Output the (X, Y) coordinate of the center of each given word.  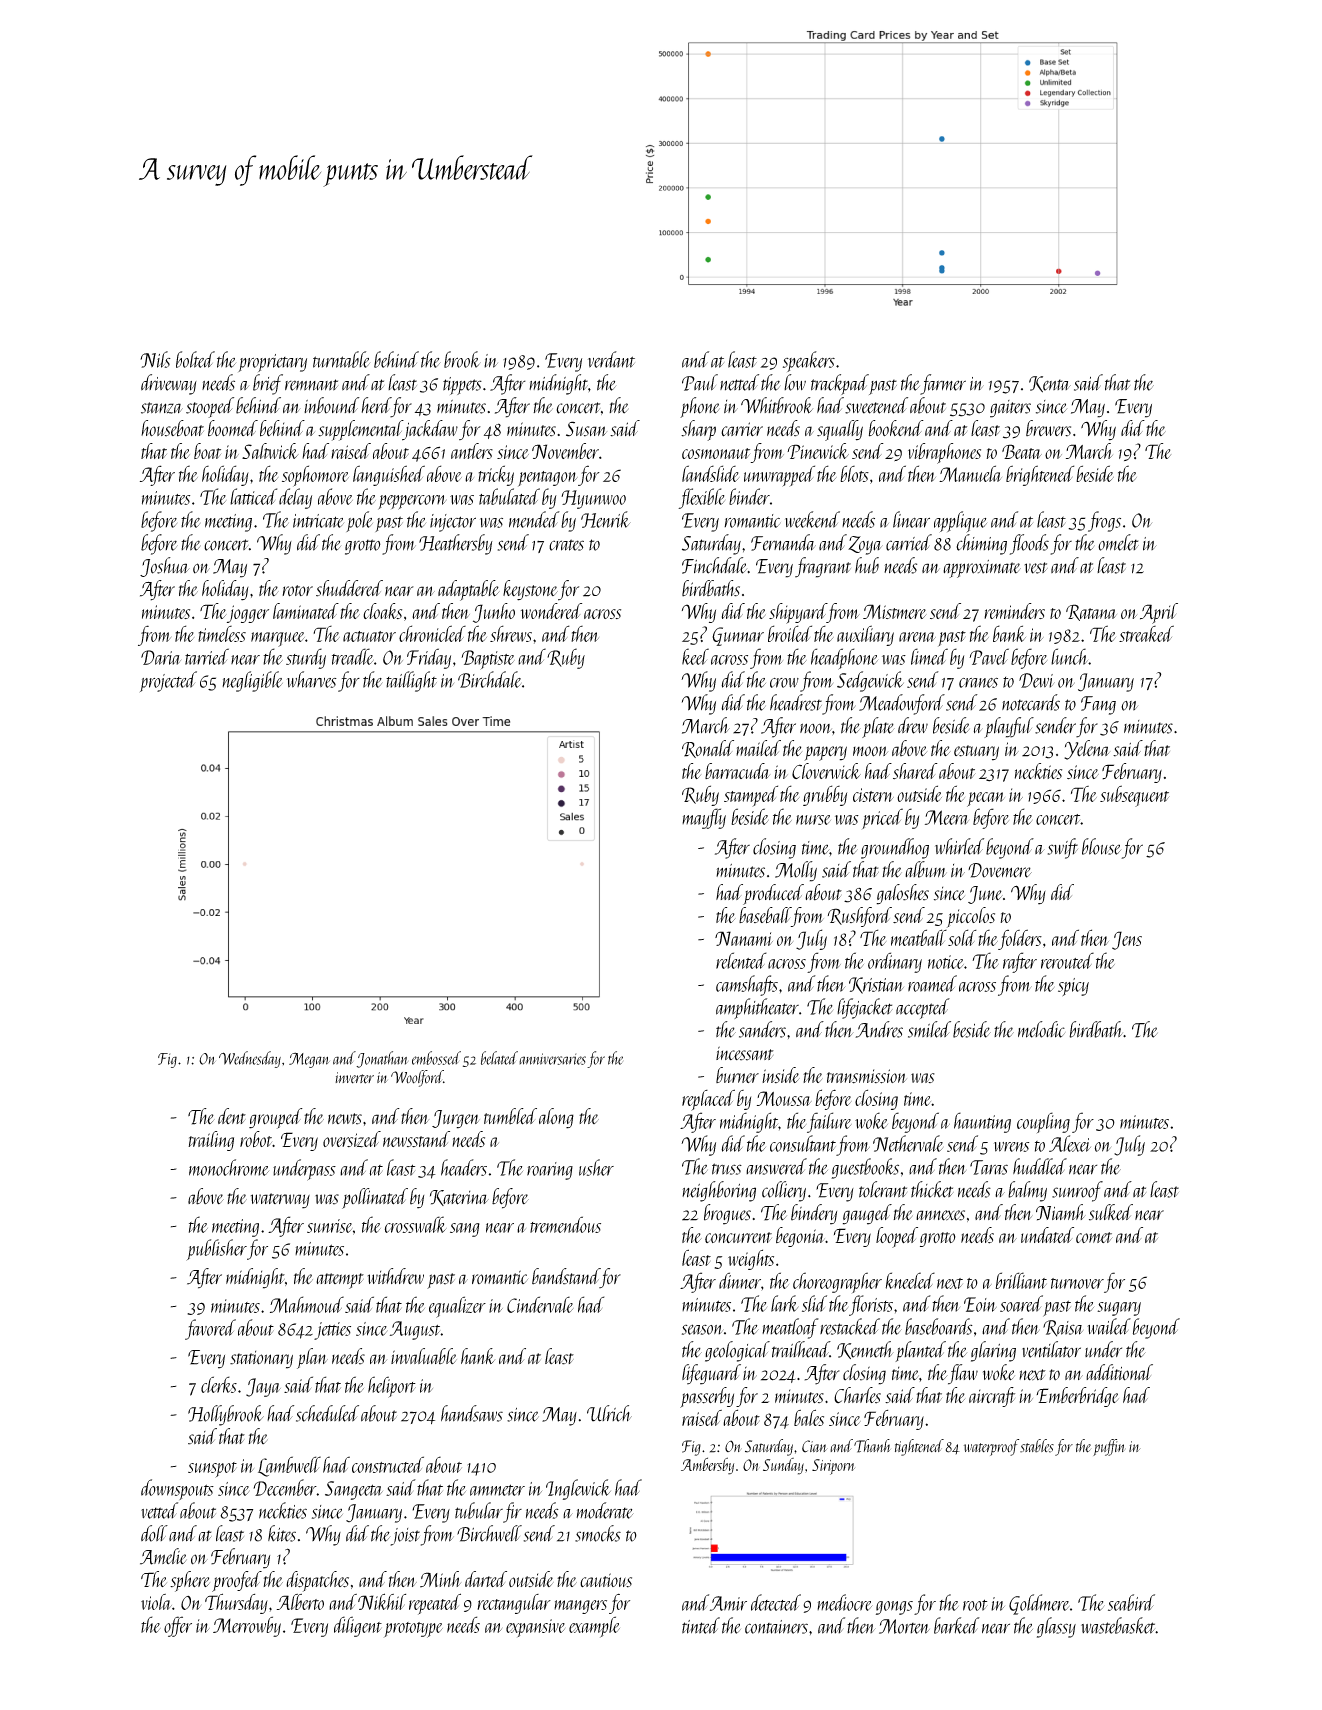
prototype (413, 1630)
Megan (309, 1060)
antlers (472, 451)
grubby (825, 795)
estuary (976, 753)
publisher (216, 1250)
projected (168, 681)
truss (727, 1169)
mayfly (704, 818)
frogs (1104, 521)
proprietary (272, 363)
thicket (932, 1189)
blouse (1101, 846)
